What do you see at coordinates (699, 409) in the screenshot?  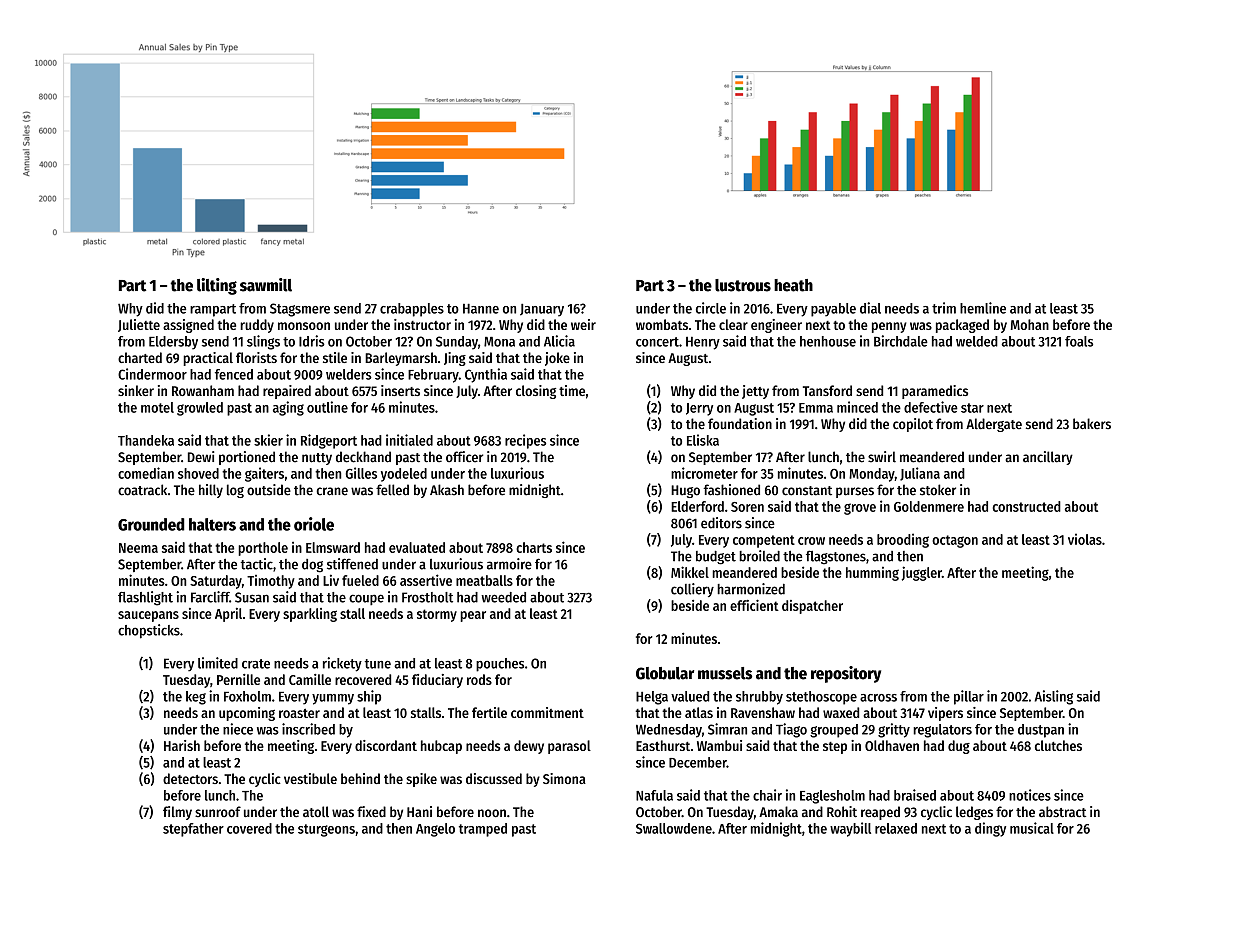 I see `Jerry` at bounding box center [699, 409].
